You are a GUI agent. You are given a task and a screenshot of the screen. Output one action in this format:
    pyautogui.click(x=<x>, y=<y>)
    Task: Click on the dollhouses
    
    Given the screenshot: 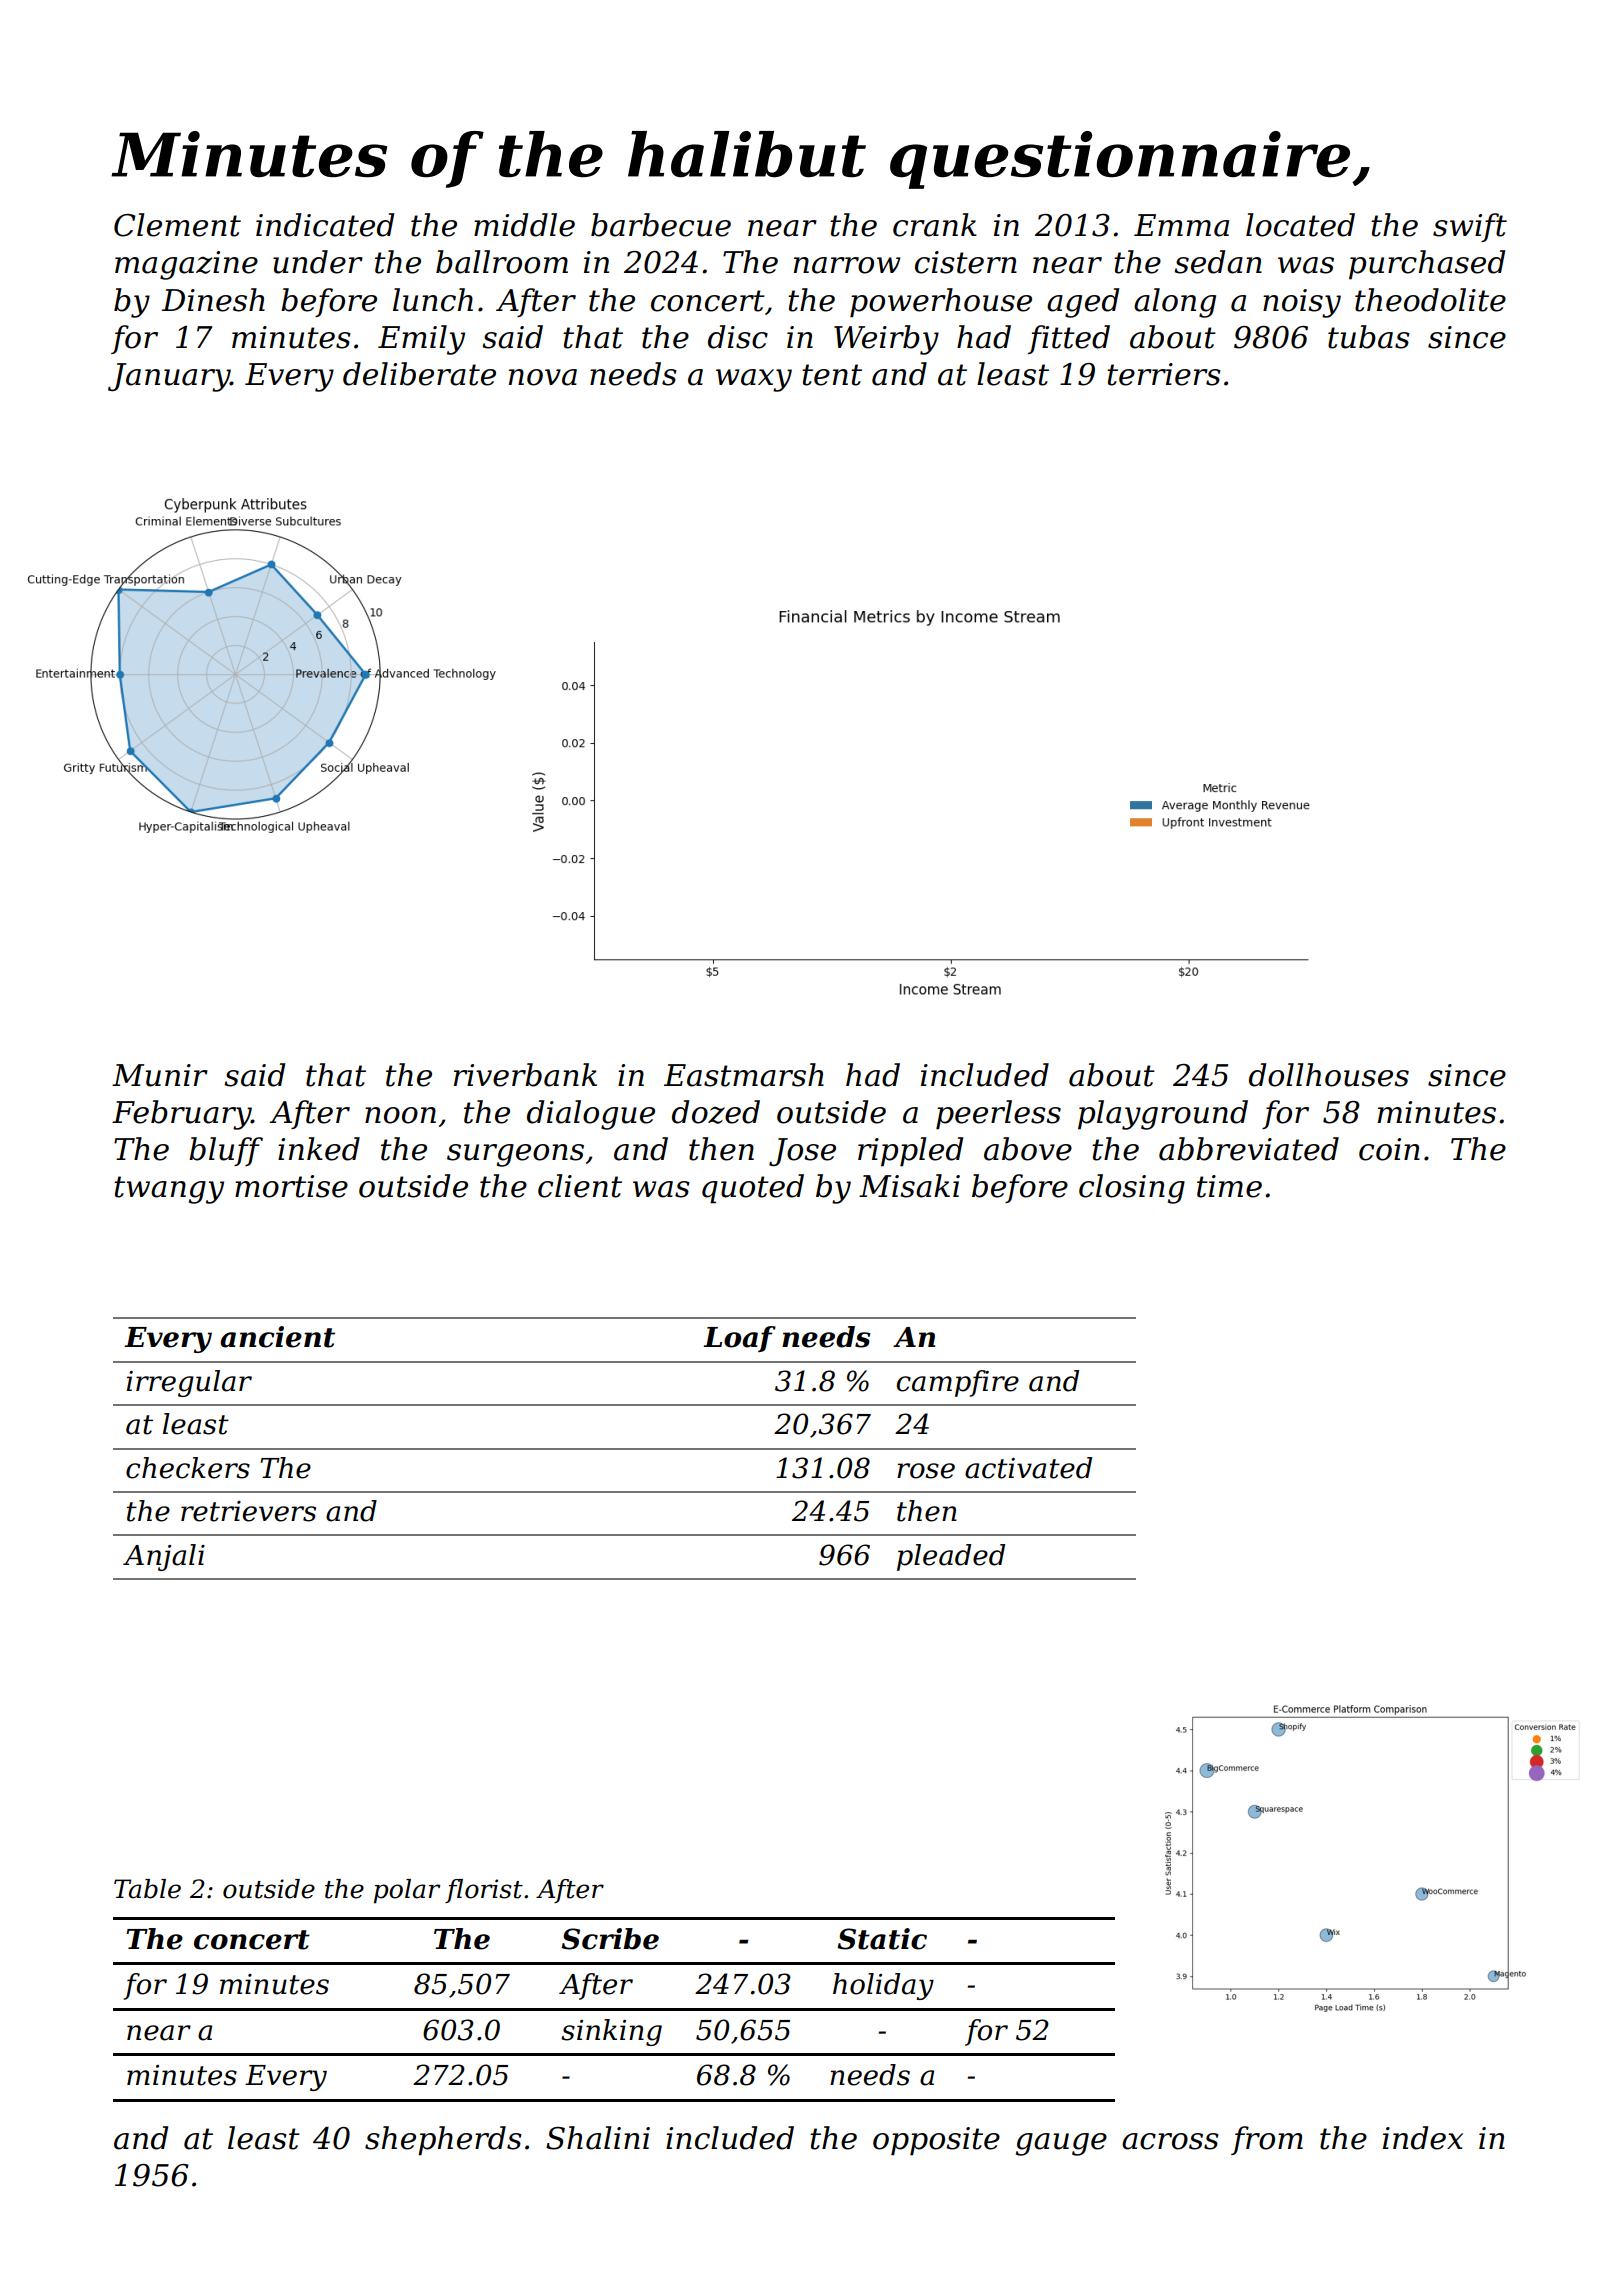 What is the action you would take?
    pyautogui.click(x=1329, y=1075)
